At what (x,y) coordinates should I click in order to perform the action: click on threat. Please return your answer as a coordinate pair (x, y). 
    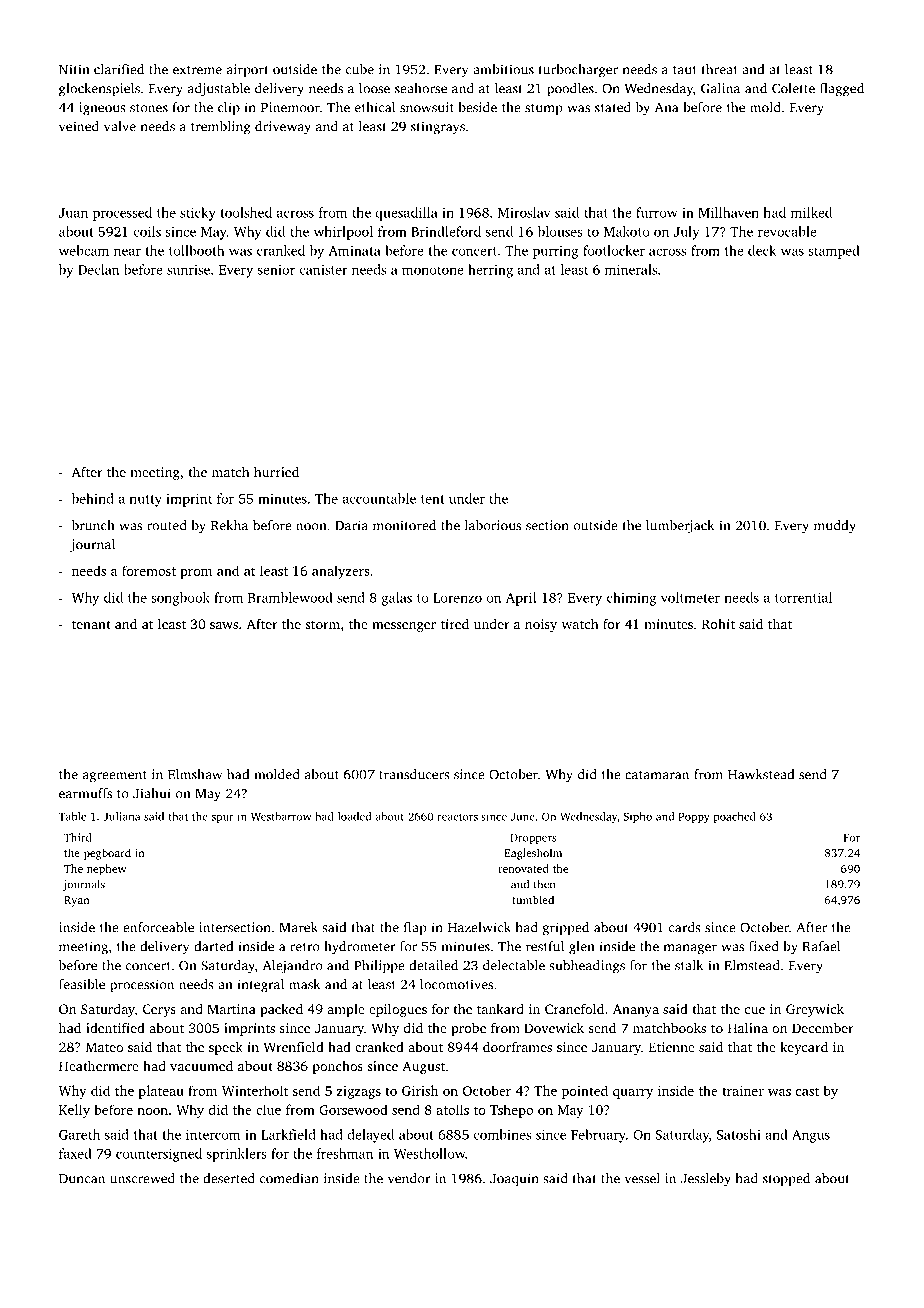
    Looking at the image, I should click on (720, 69).
